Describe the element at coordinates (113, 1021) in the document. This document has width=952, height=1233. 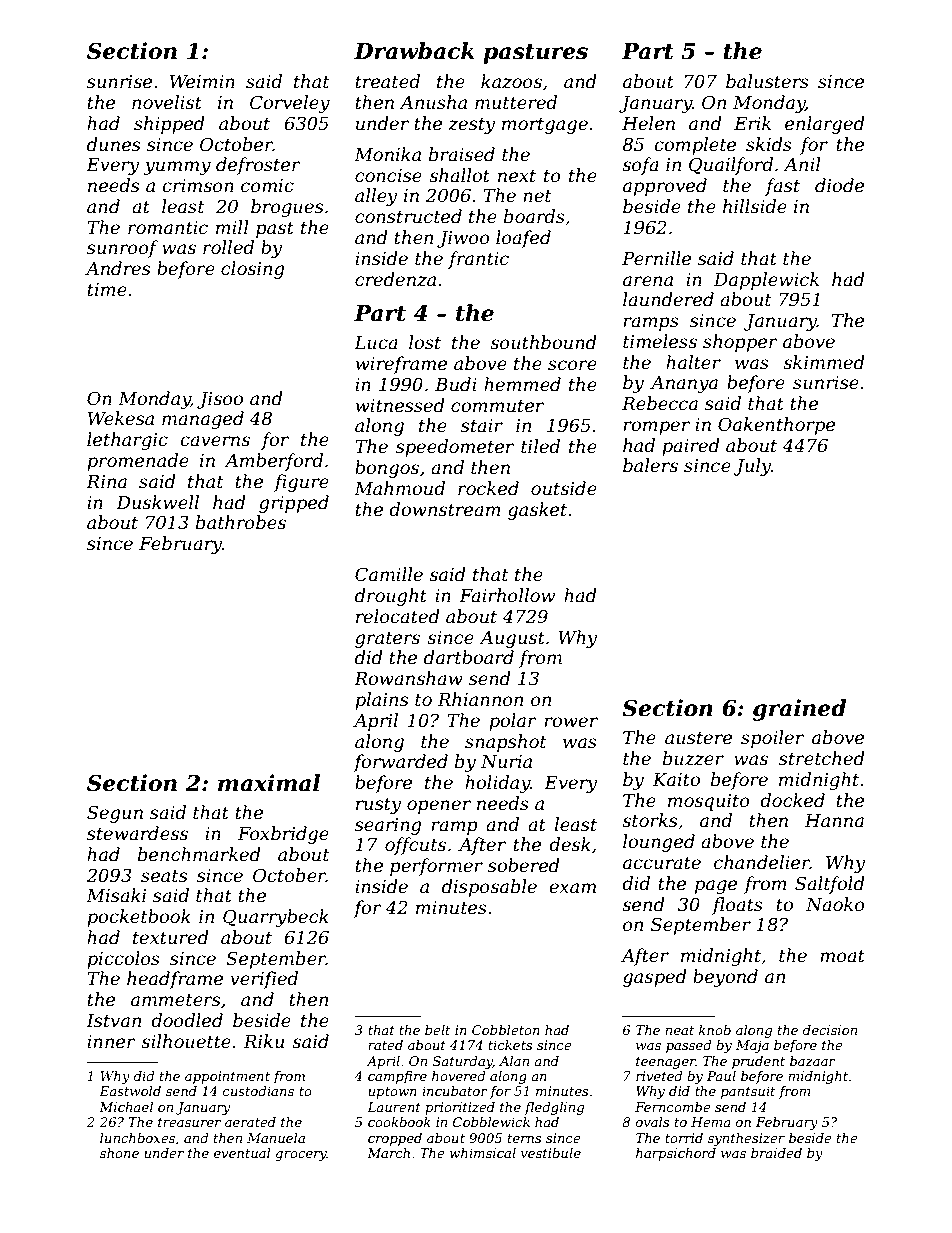
I see `Istvan` at that location.
